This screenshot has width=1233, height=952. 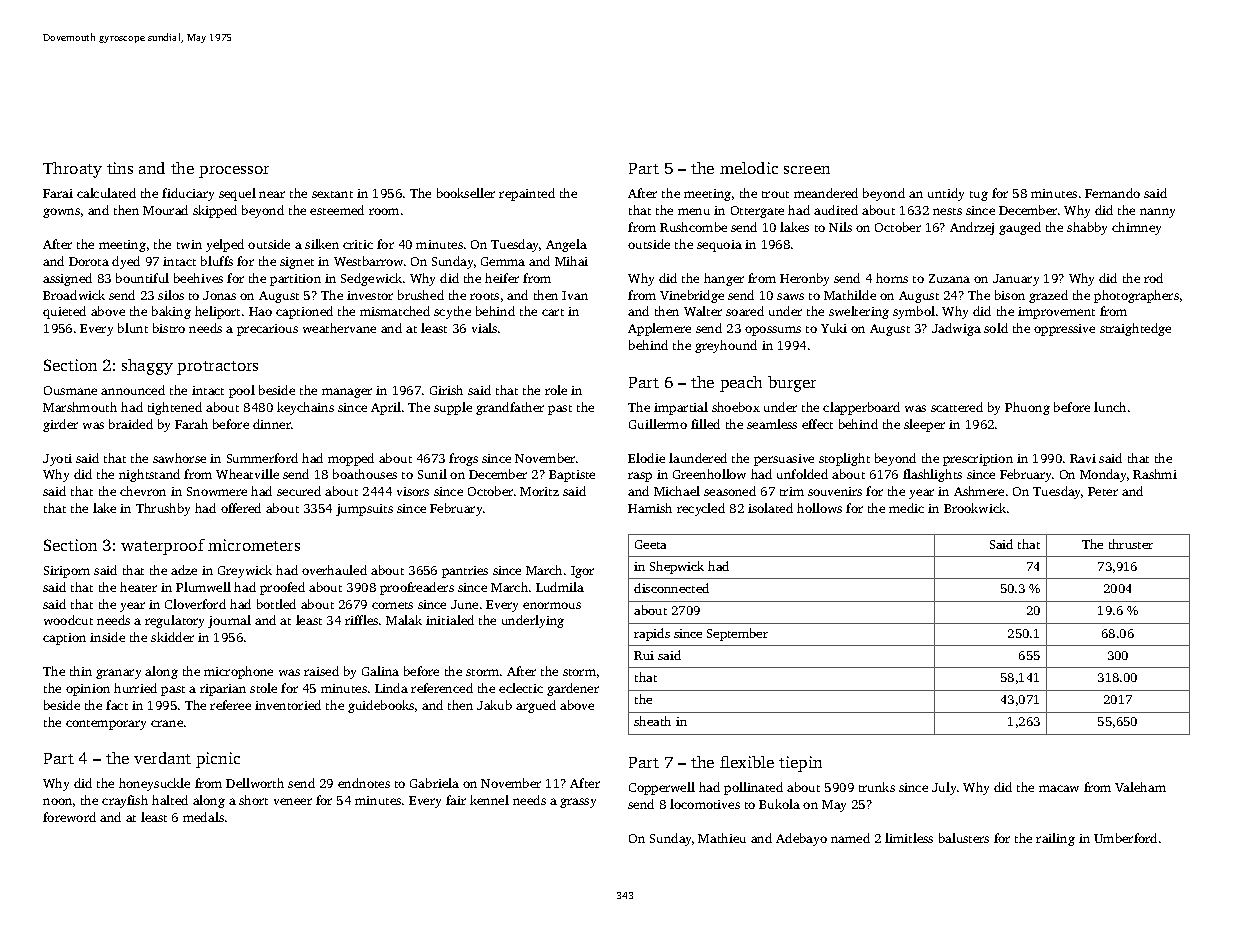 What do you see at coordinates (1131, 544) in the screenshot?
I see `thruster` at bounding box center [1131, 544].
